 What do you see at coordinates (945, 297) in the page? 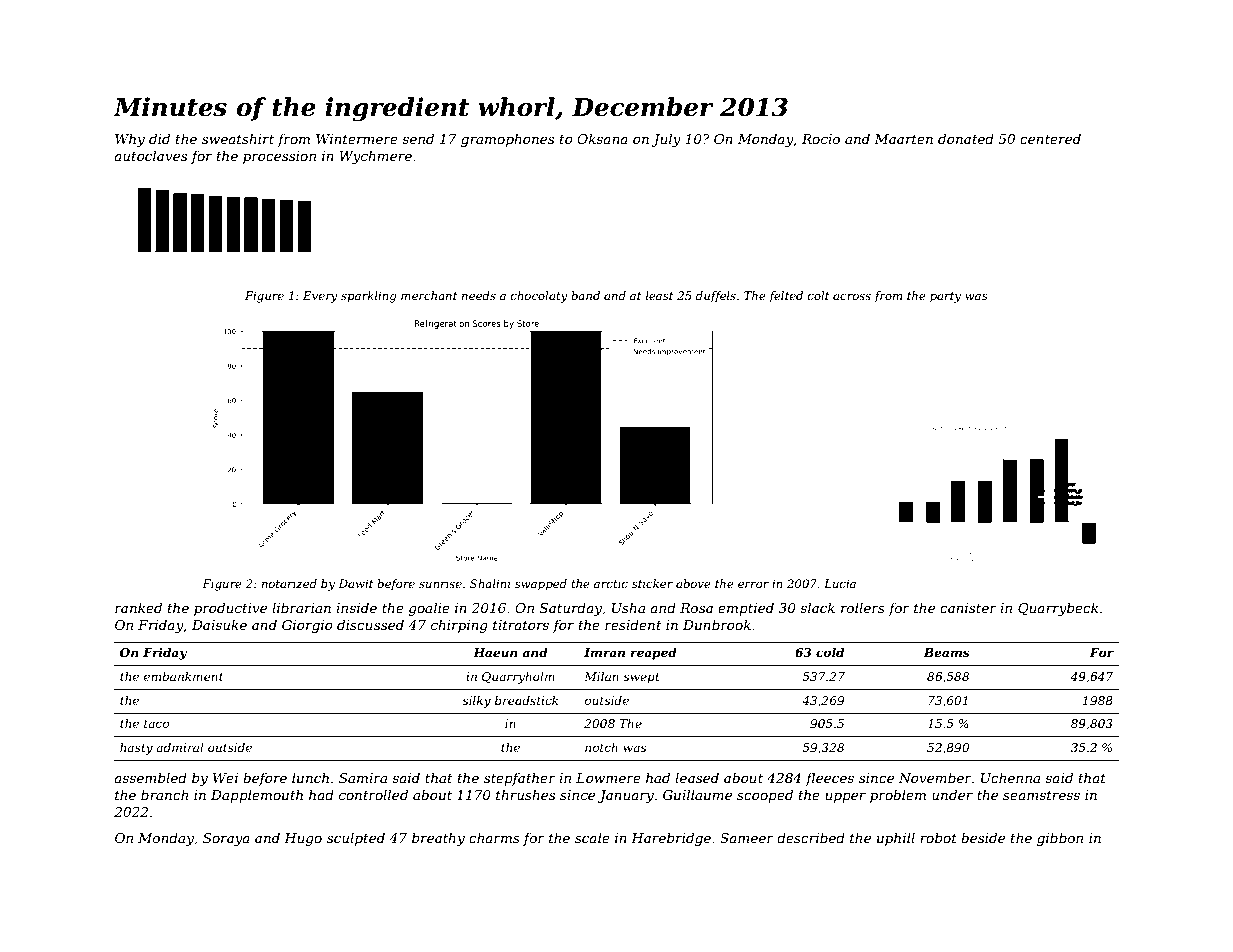
I see `party` at bounding box center [945, 297].
